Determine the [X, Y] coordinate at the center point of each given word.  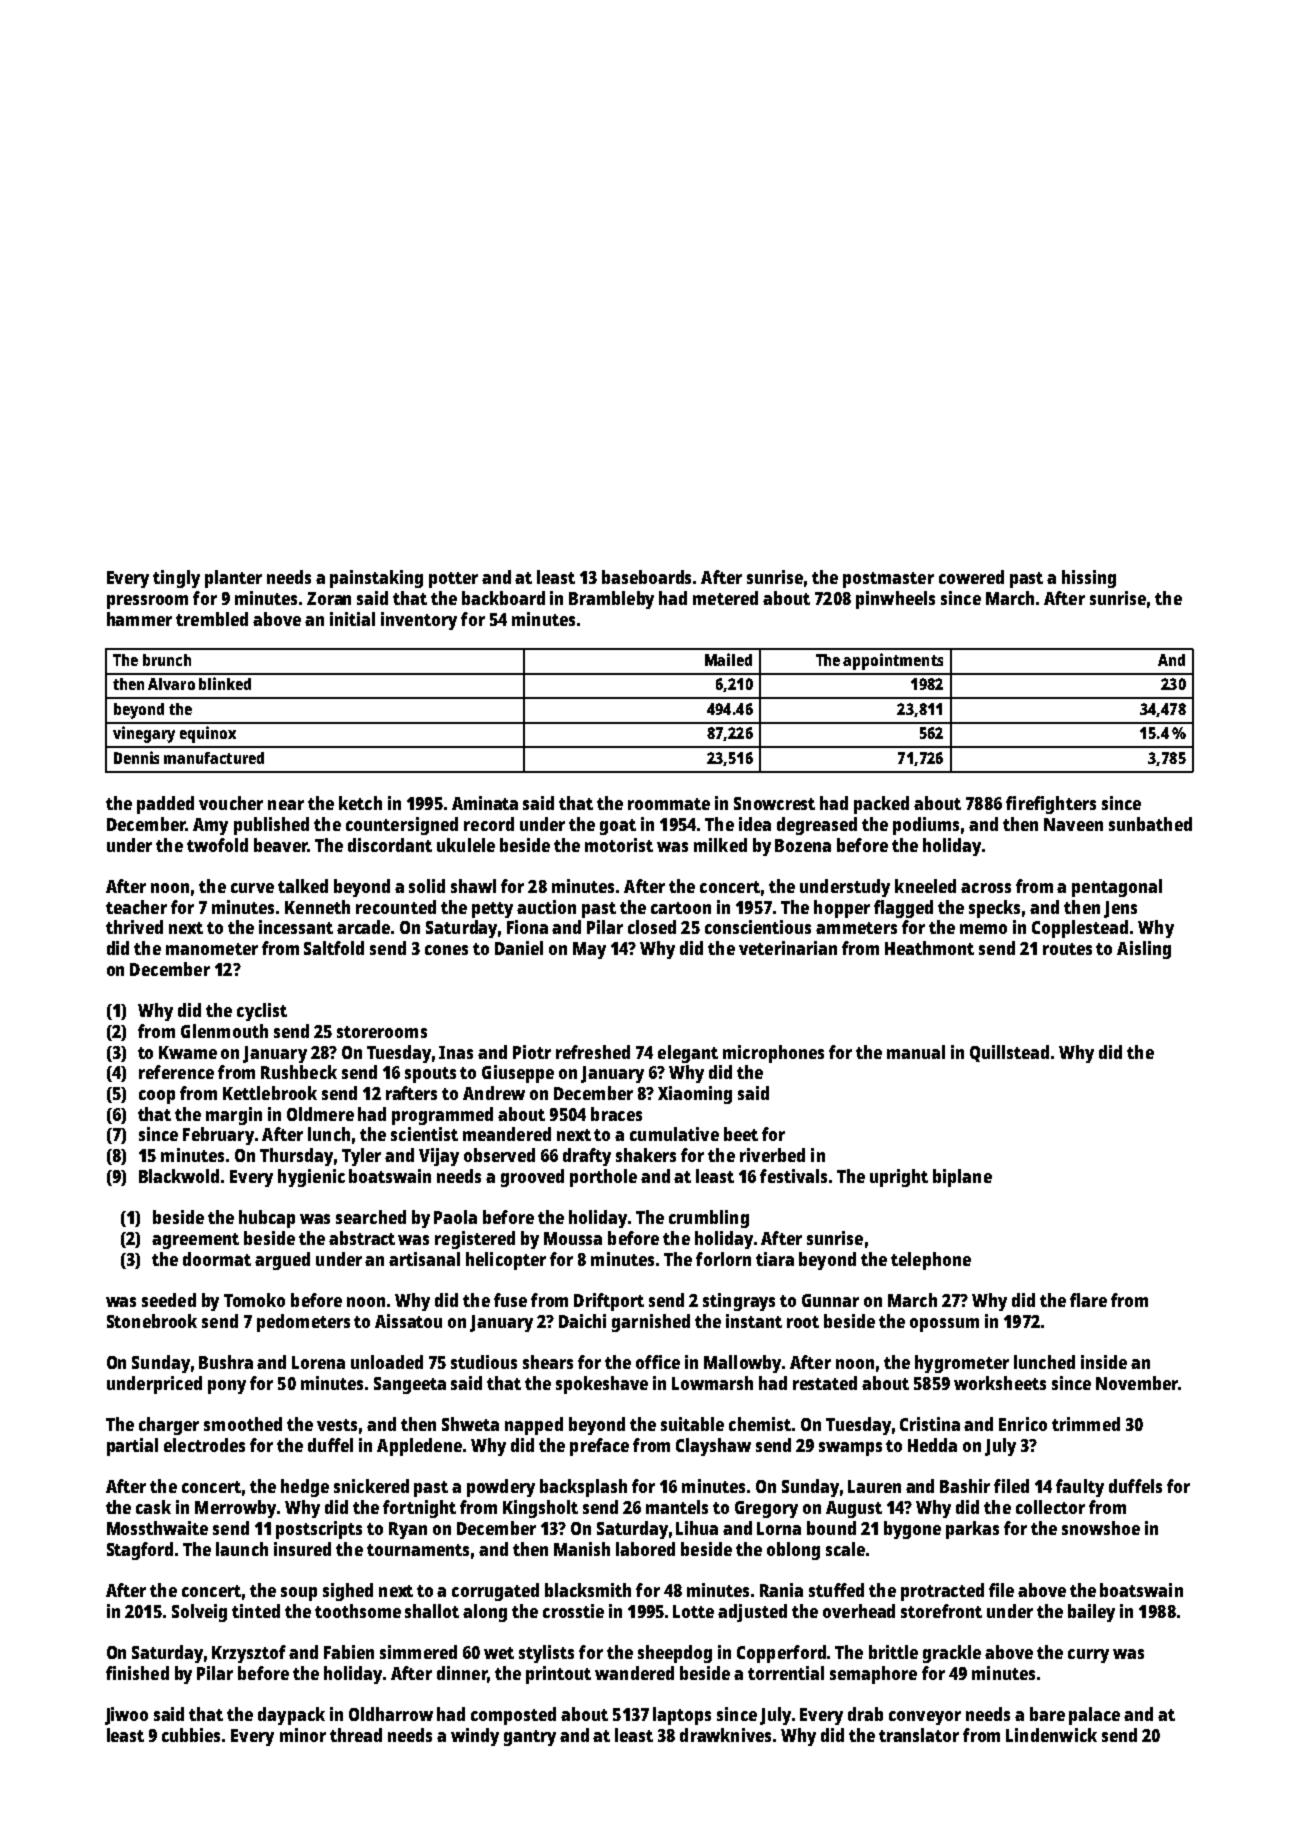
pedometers [303, 1323]
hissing [1089, 579]
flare [1088, 1300]
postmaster [888, 580]
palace [1094, 1716]
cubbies [191, 1735]
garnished [651, 1323]
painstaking [376, 579]
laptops [682, 1716]
